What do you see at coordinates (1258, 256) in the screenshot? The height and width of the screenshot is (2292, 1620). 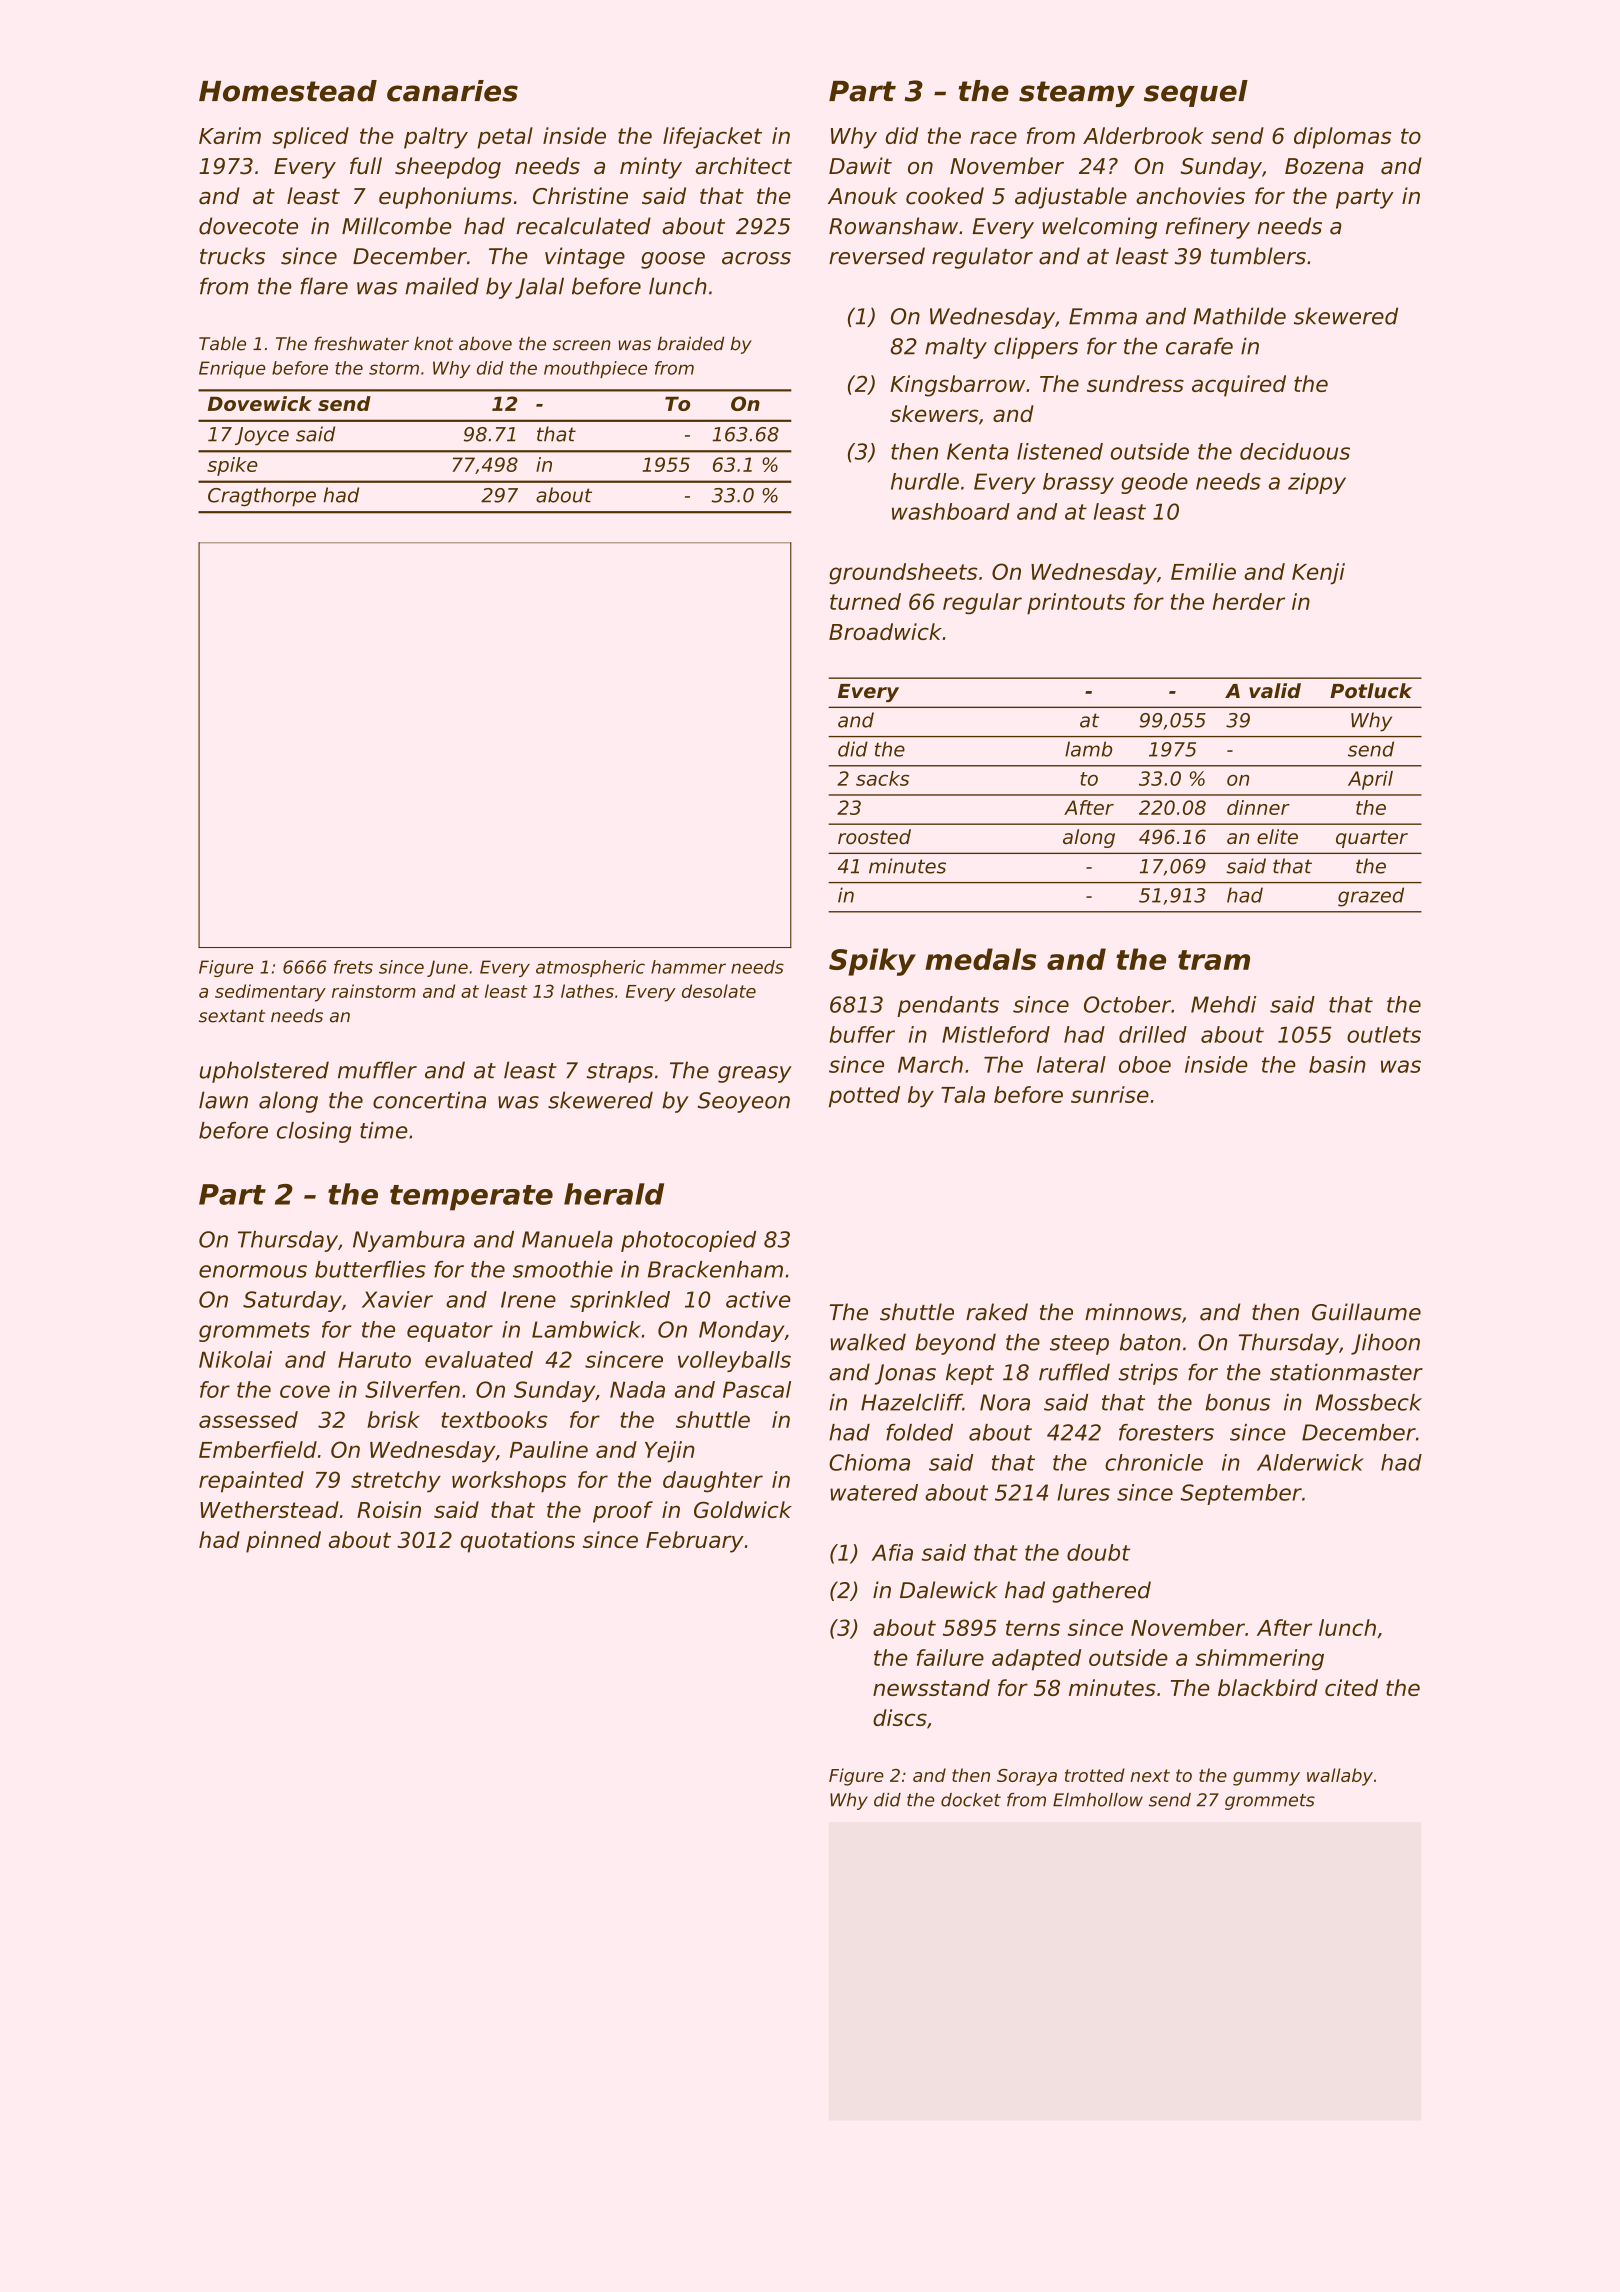 I see `tumblers` at bounding box center [1258, 256].
